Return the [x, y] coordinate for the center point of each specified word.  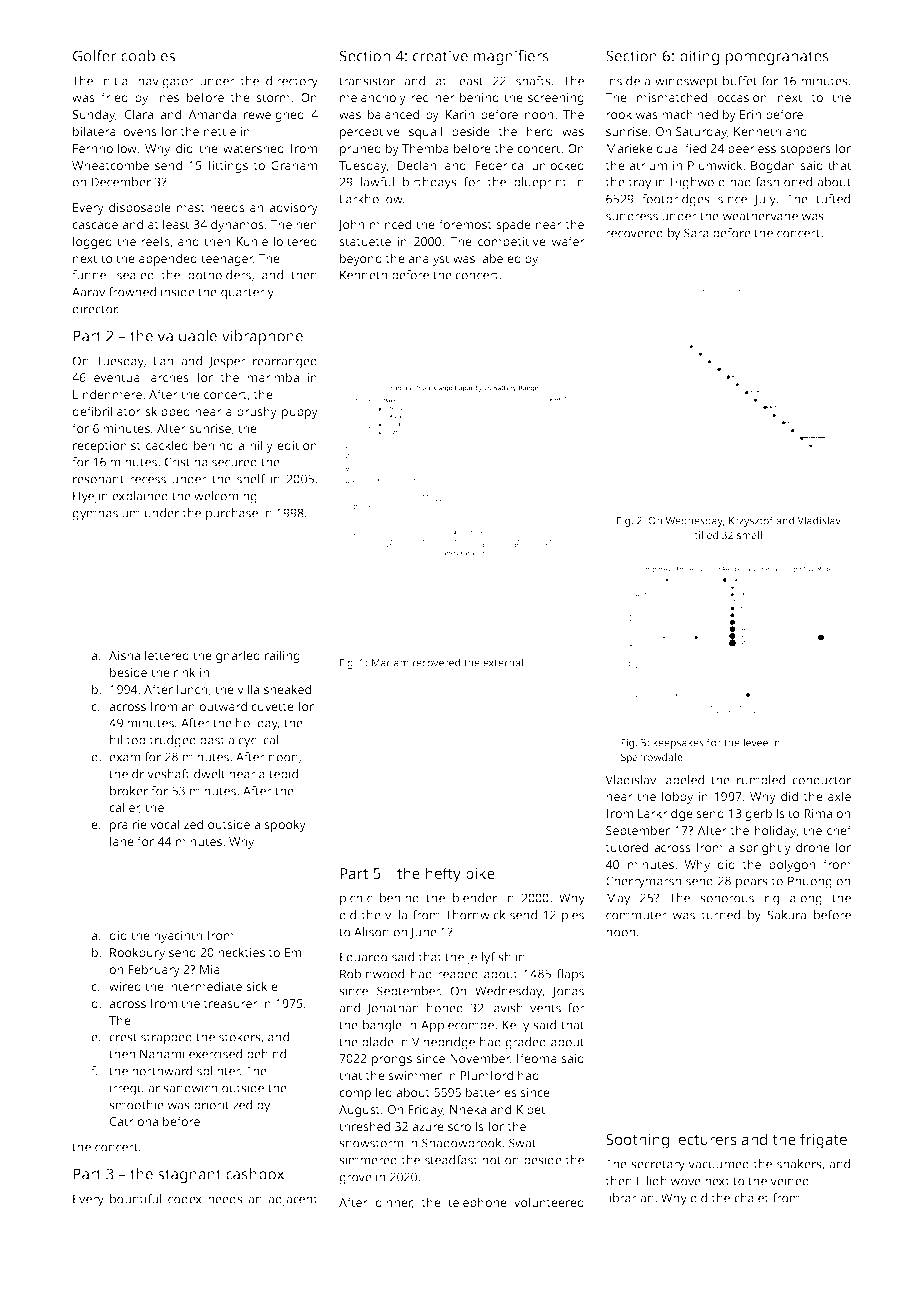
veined [789, 1181]
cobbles [148, 56]
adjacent [293, 1200]
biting [699, 57]
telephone [477, 1203]
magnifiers [511, 57]
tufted [833, 199]
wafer [568, 241]
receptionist [107, 447]
